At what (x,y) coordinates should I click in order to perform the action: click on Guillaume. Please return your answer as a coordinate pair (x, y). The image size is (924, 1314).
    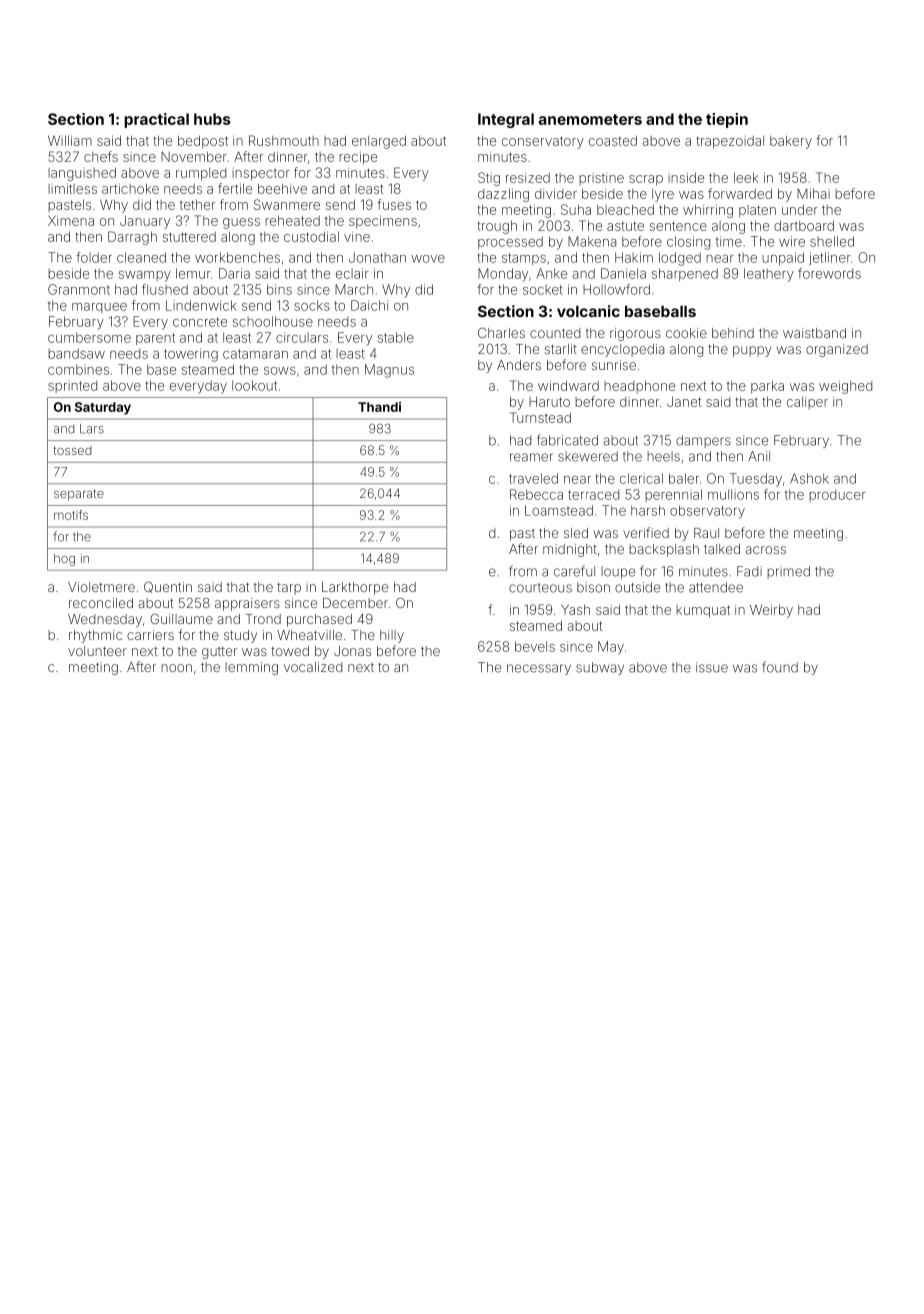
    Looking at the image, I should click on (181, 619).
